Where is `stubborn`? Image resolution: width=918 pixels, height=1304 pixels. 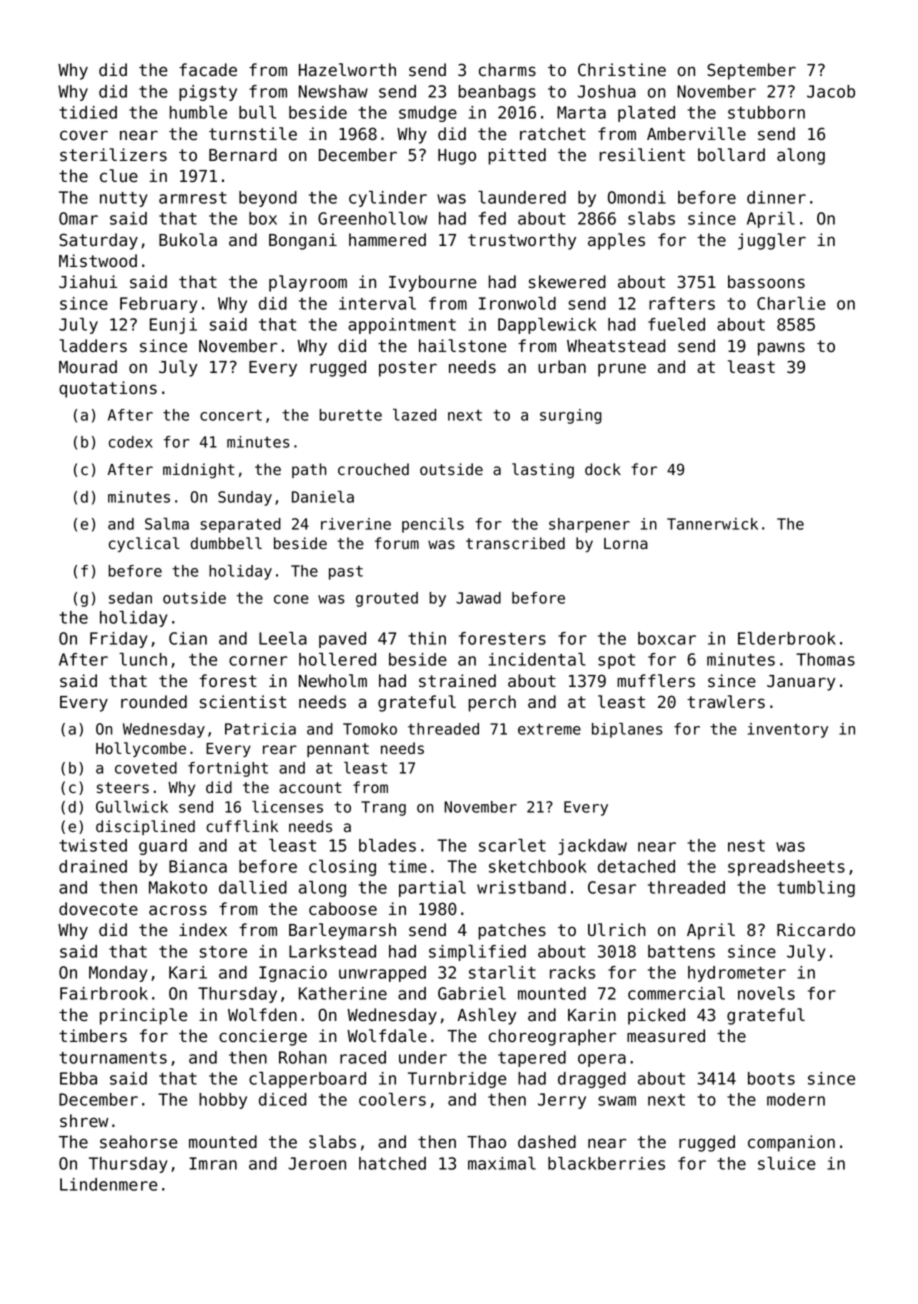
stubborn is located at coordinates (766, 112).
